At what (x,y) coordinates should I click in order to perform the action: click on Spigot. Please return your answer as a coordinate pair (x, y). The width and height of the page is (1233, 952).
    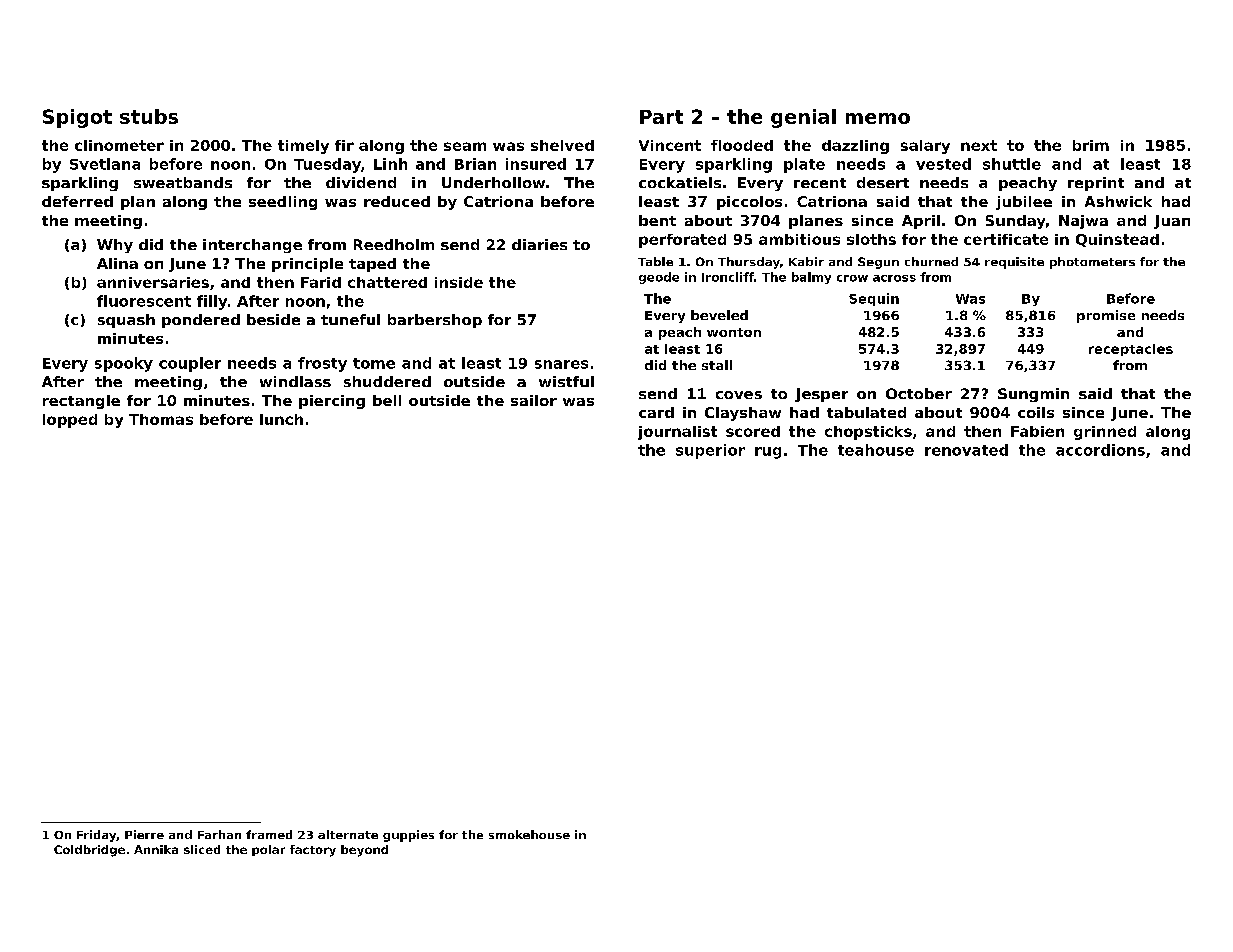
    Looking at the image, I should click on (77, 118).
